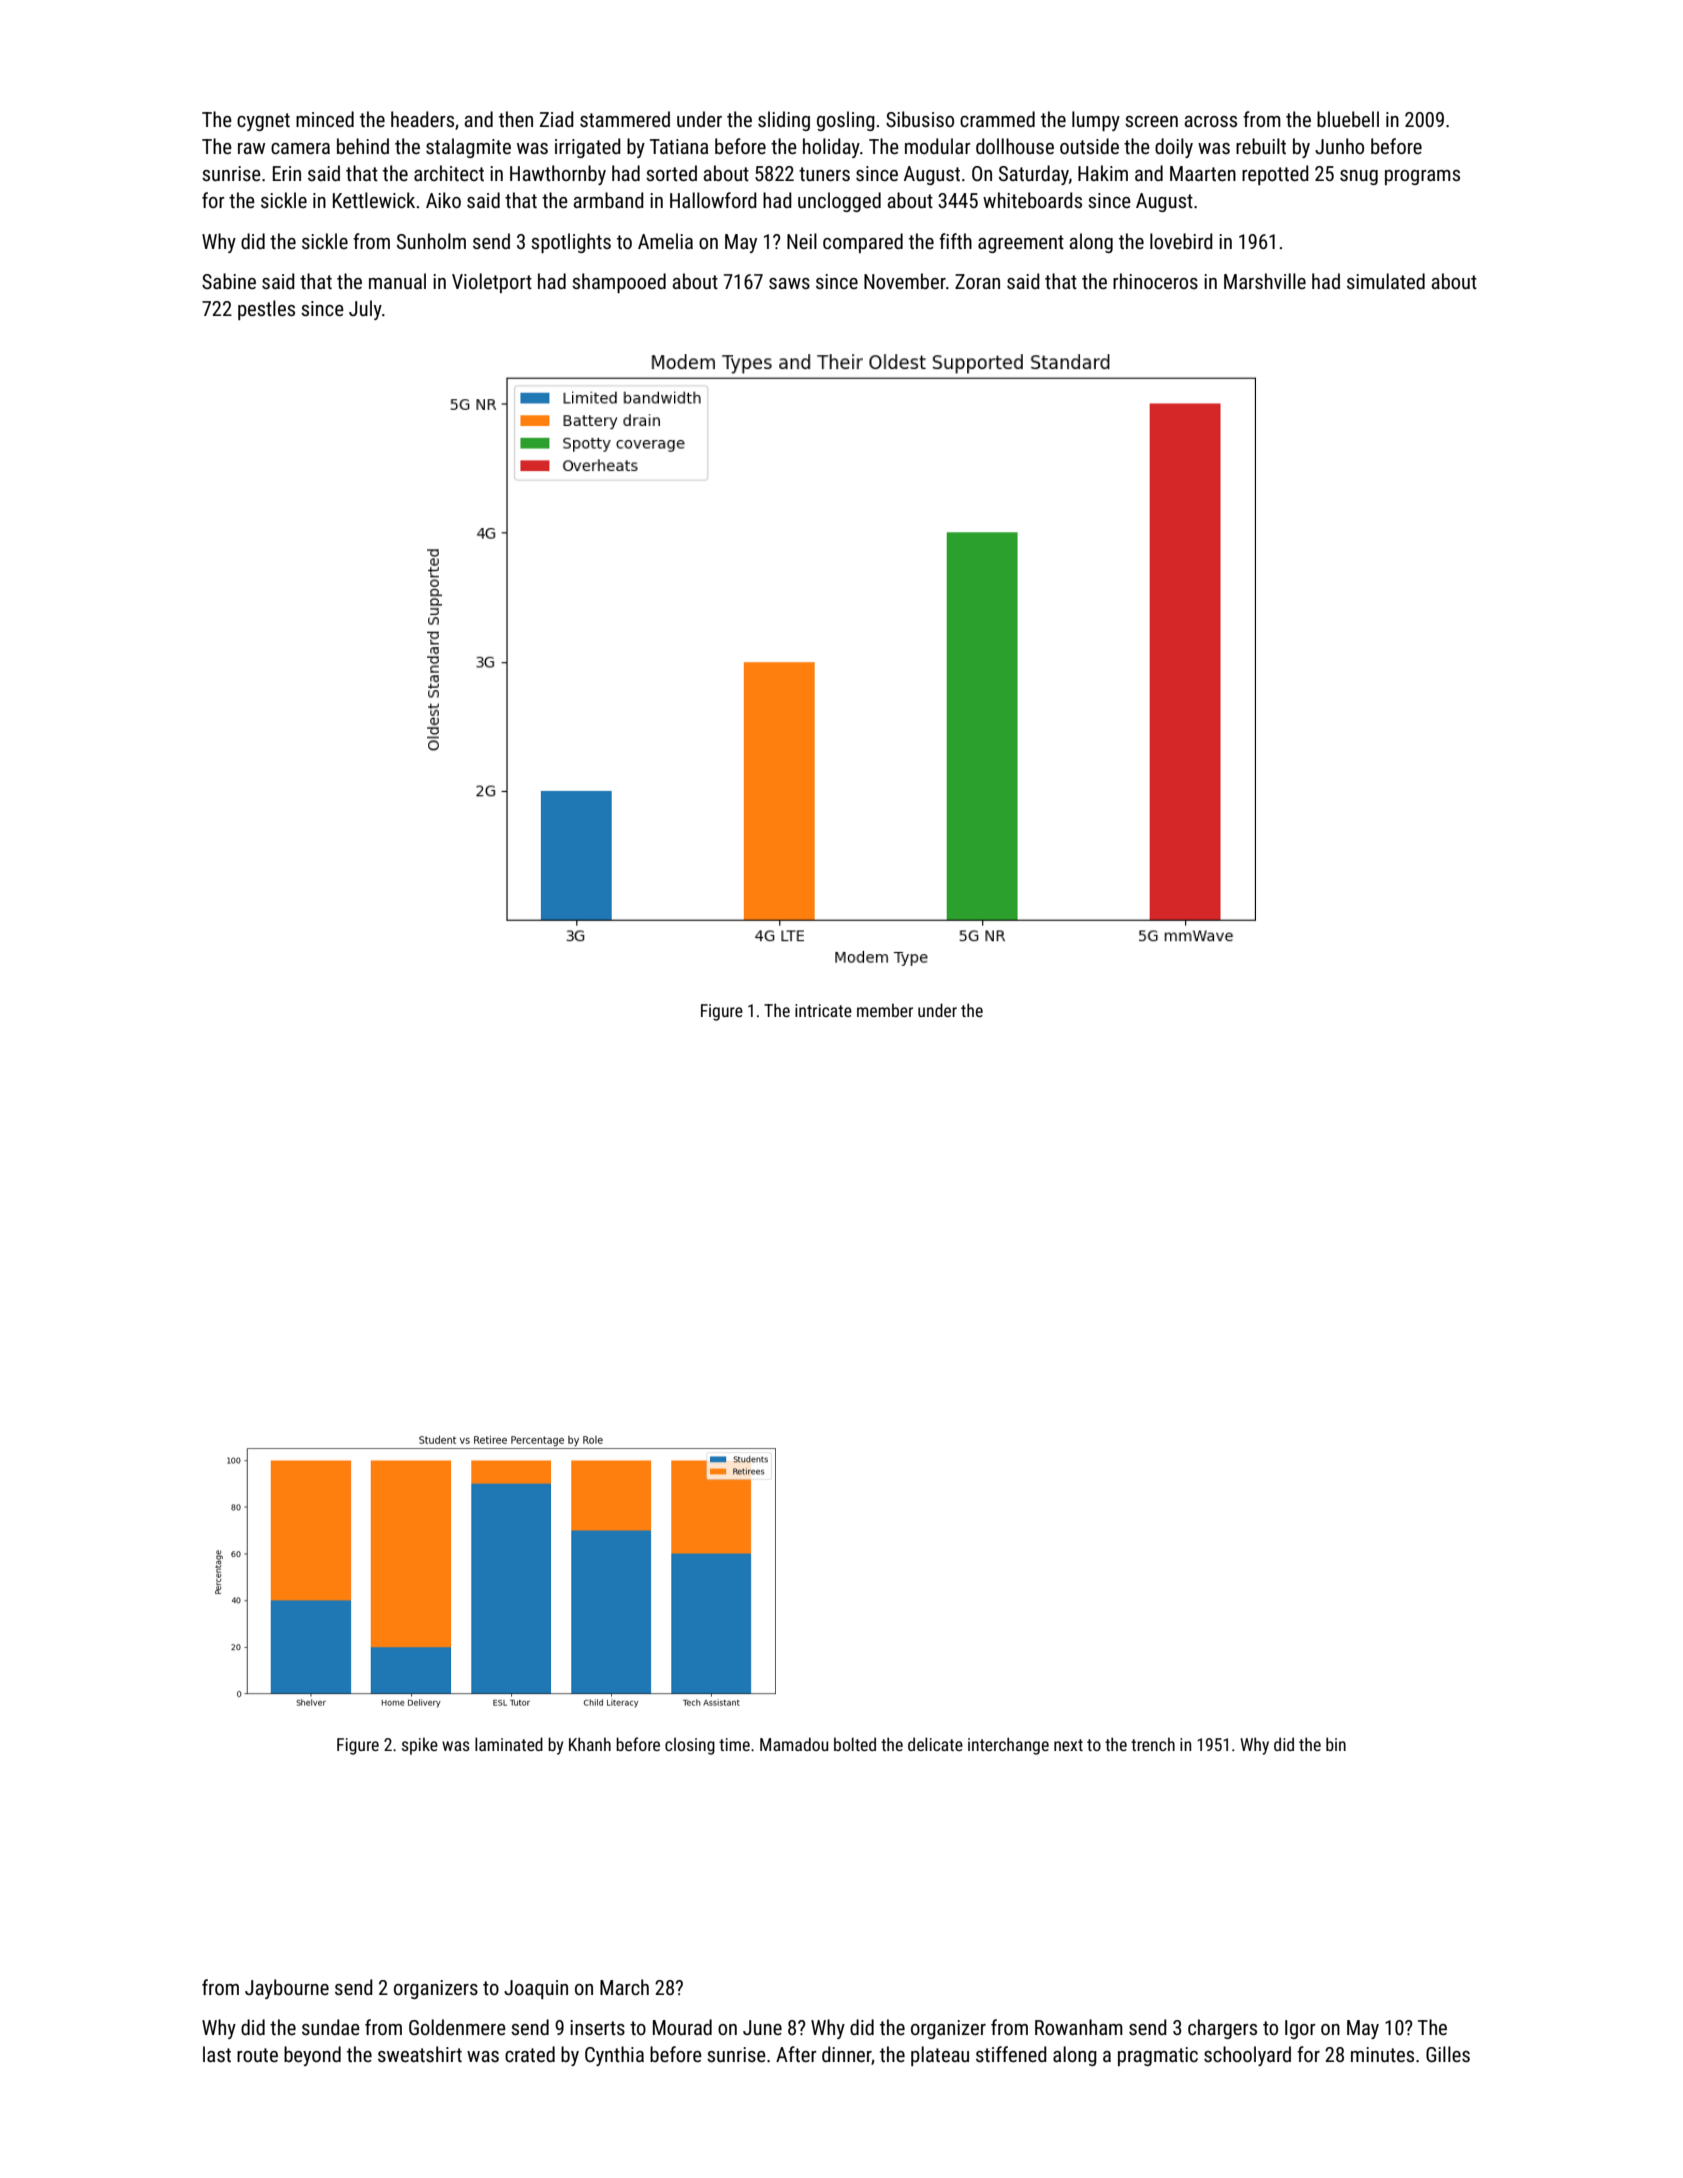 The width and height of the screenshot is (1683, 2178). What do you see at coordinates (1348, 119) in the screenshot?
I see `bluebell` at bounding box center [1348, 119].
